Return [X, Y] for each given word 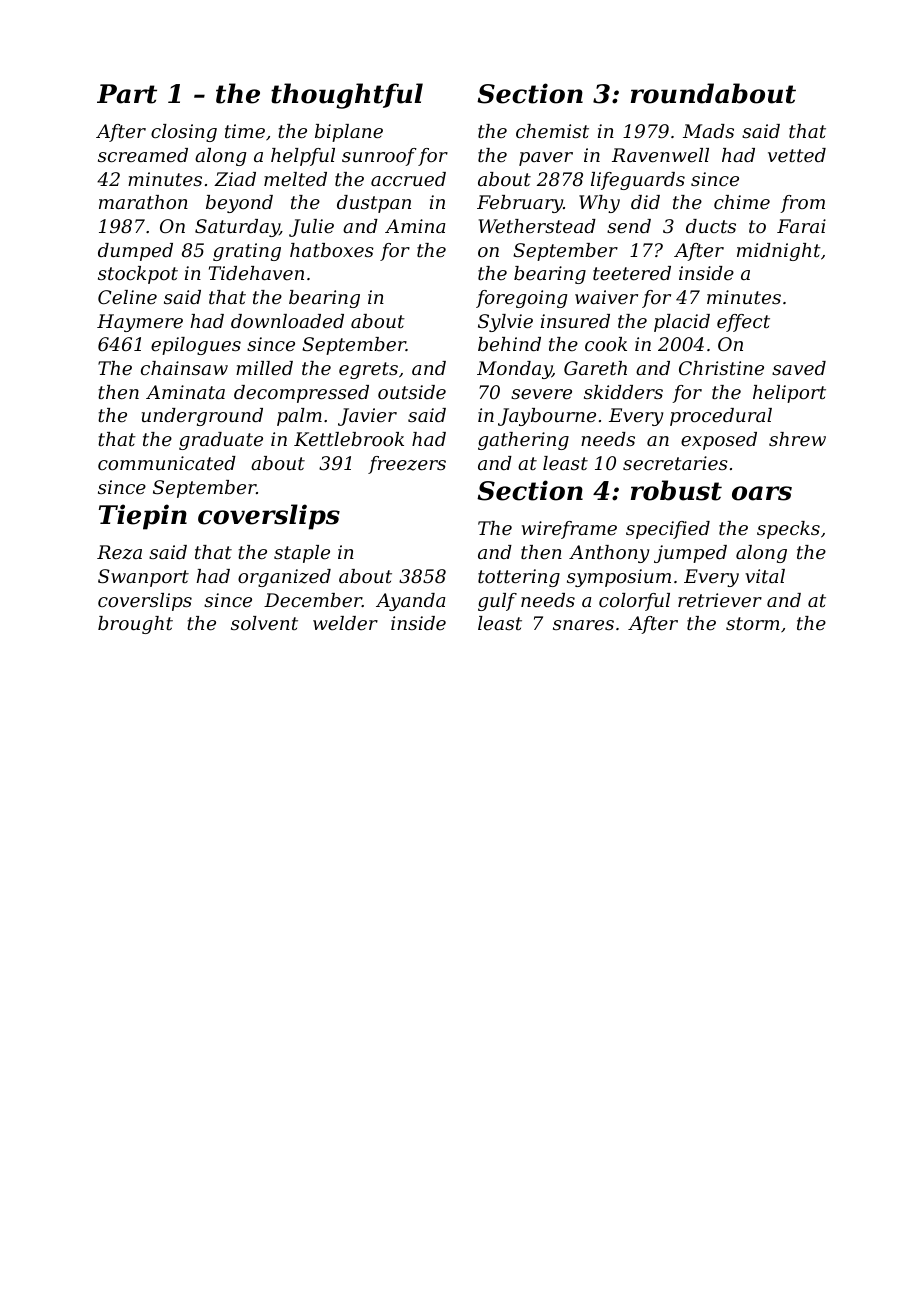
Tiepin [143, 517]
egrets [368, 370]
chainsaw [184, 368]
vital [765, 576]
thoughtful [347, 96]
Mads [708, 131]
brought [135, 625]
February [520, 204]
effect [743, 323]
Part [127, 94]
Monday [514, 370]
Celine [127, 297]
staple [302, 554]
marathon [143, 202]
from [802, 204]
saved [799, 368]
